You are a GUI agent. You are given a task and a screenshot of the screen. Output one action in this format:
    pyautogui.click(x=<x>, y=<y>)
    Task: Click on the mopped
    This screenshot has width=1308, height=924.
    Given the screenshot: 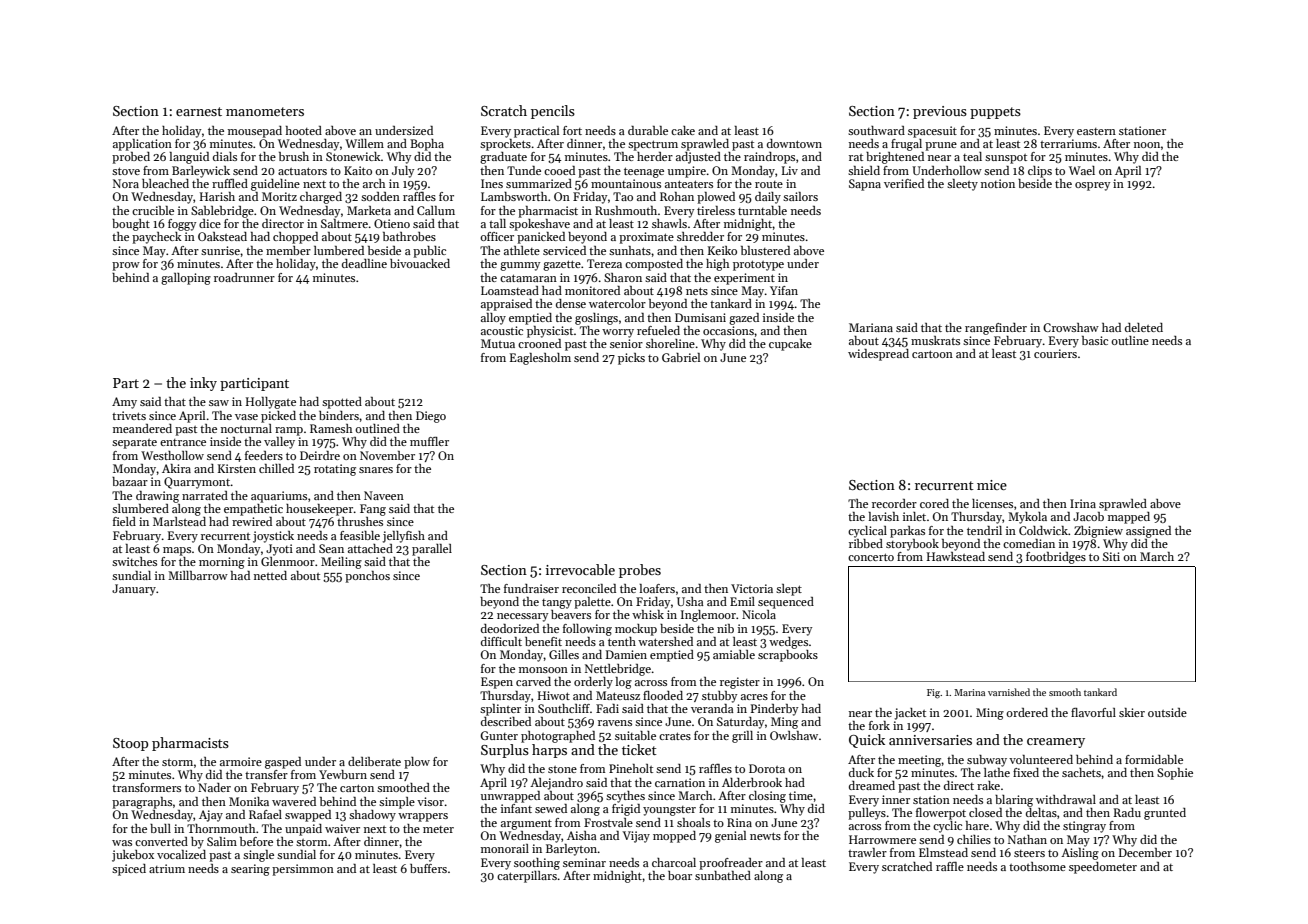 What is the action you would take?
    pyautogui.click(x=674, y=837)
